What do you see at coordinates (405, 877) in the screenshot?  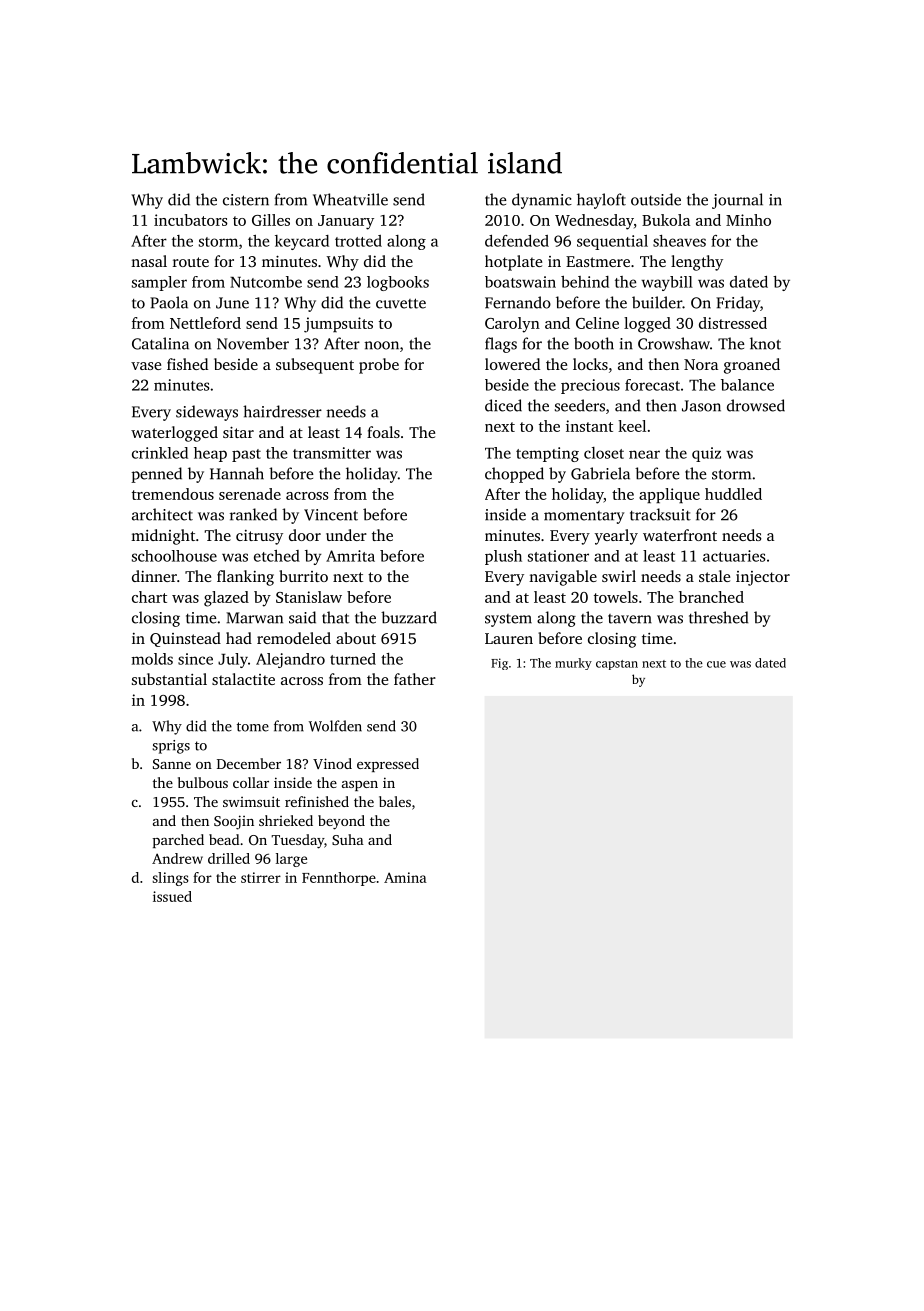 I see `Amina` at bounding box center [405, 877].
